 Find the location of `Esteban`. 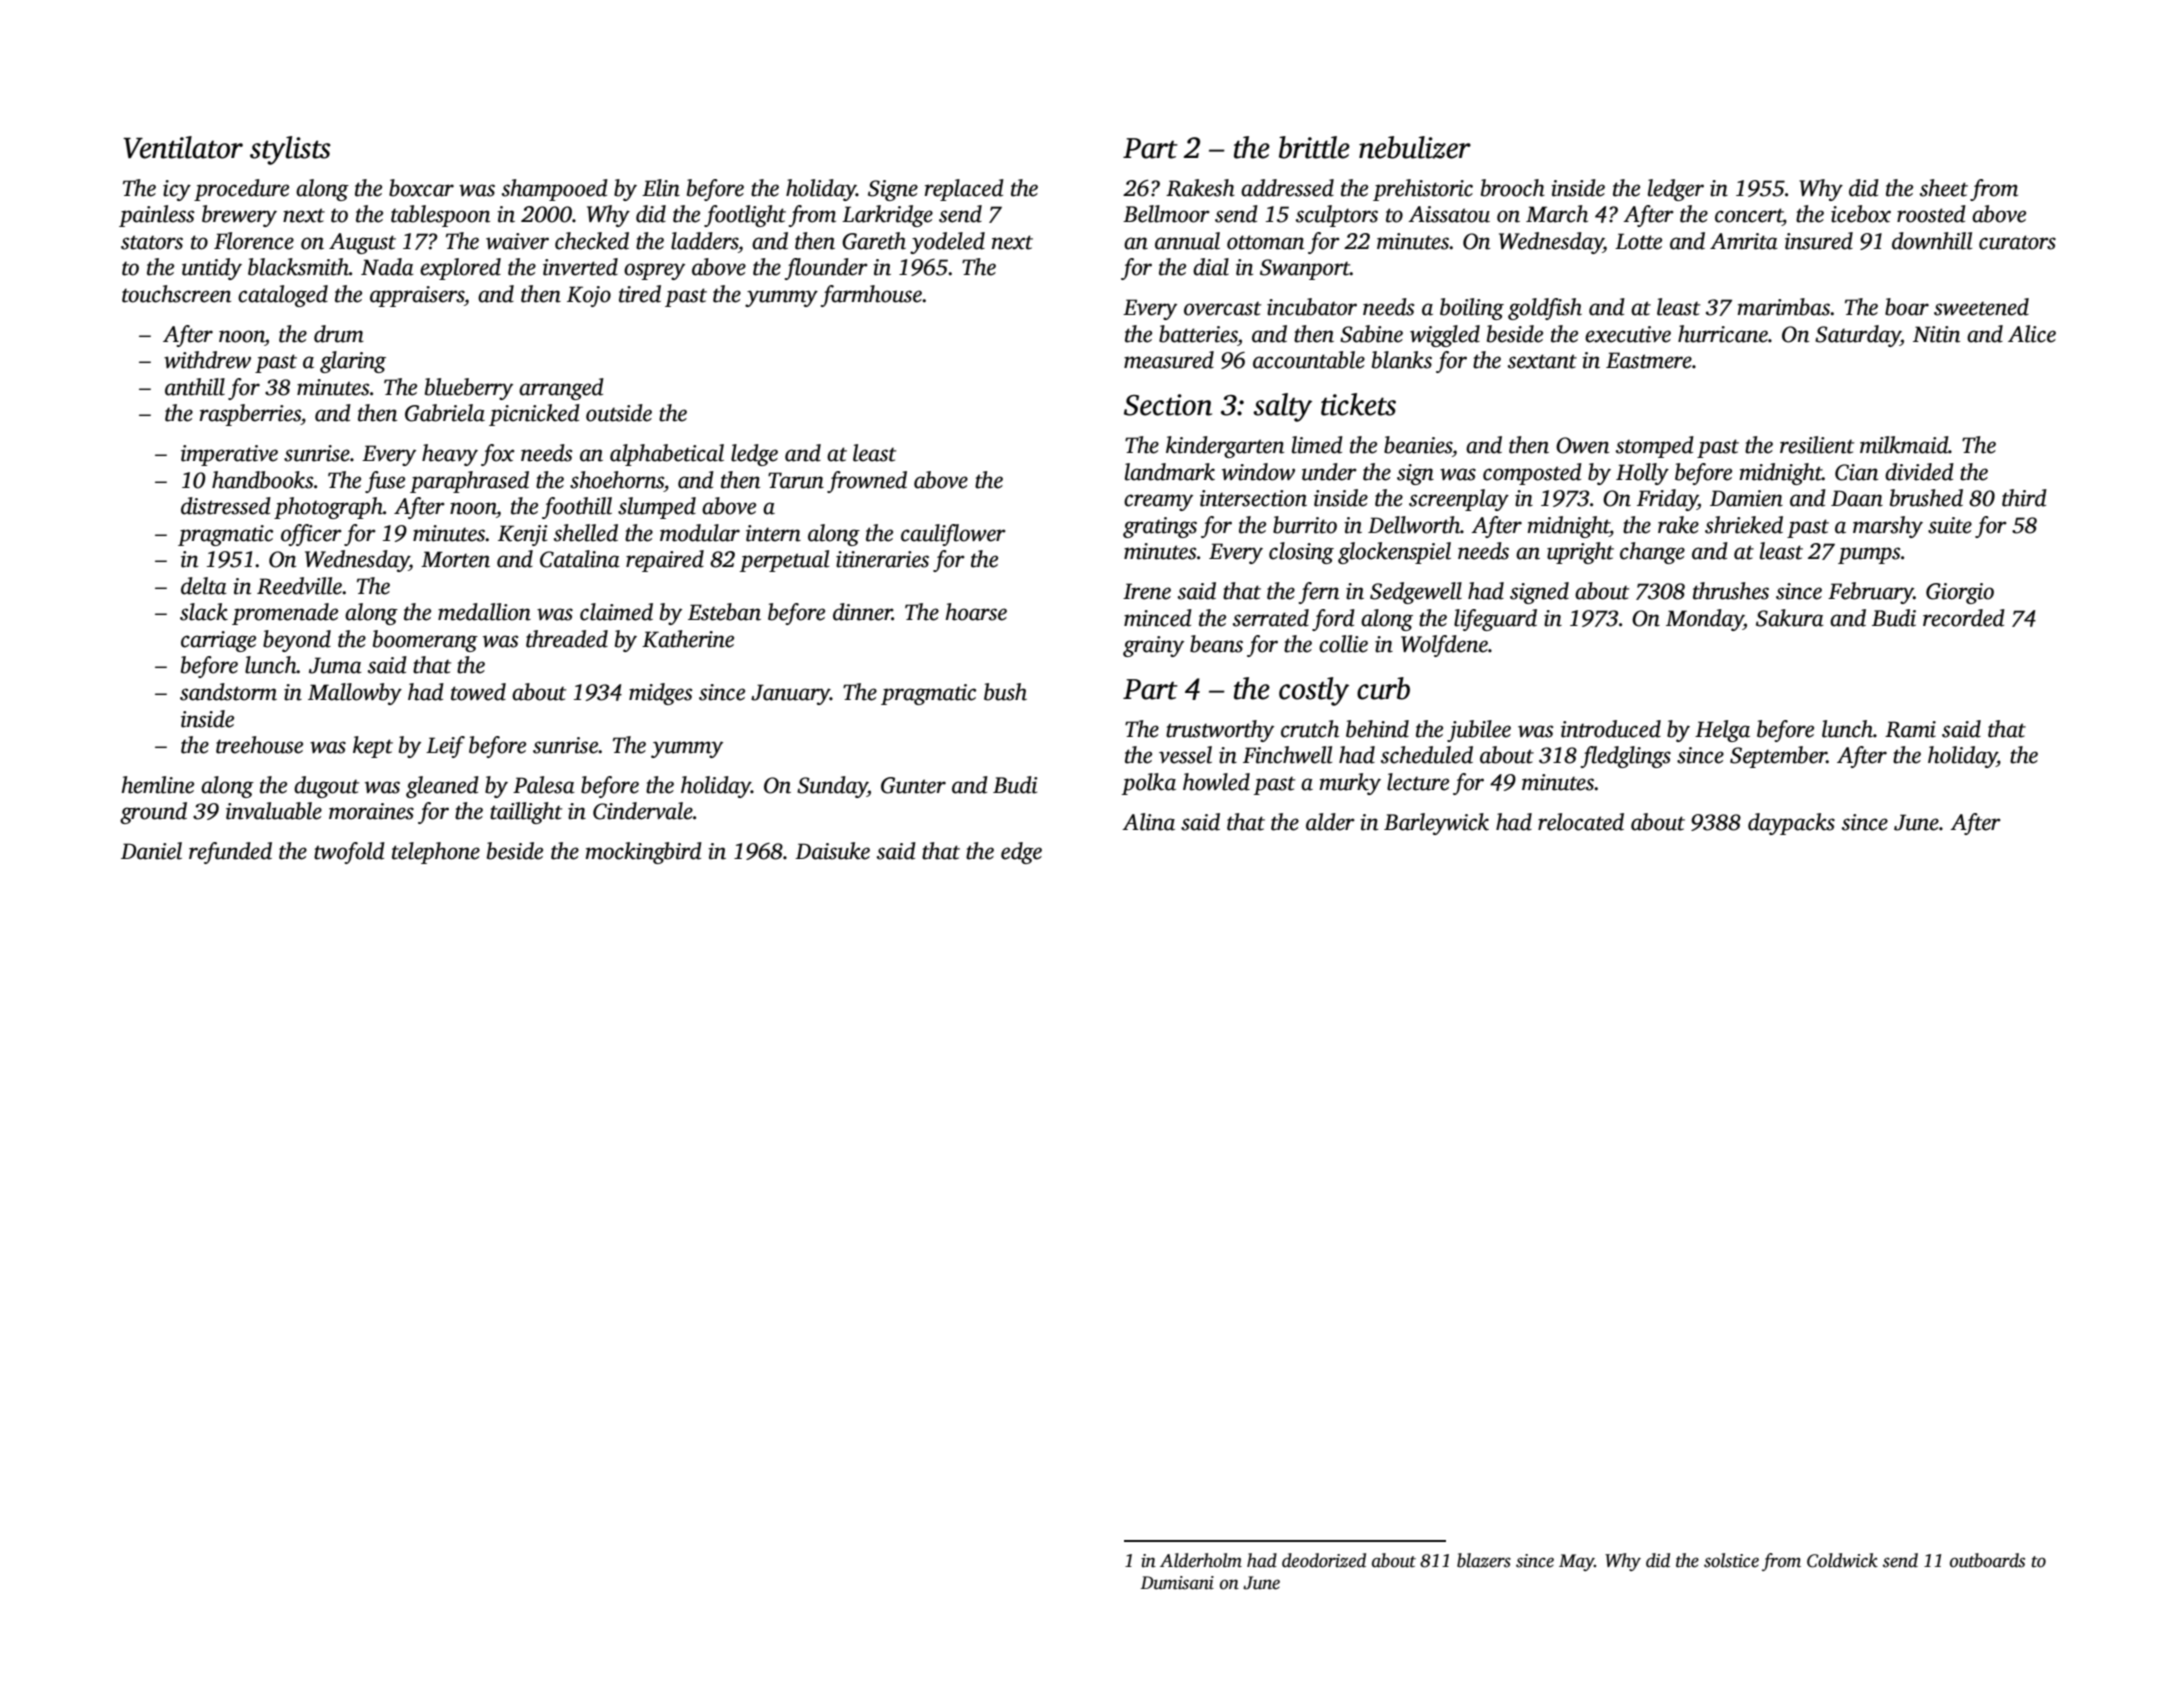

Esteban is located at coordinates (724, 612).
